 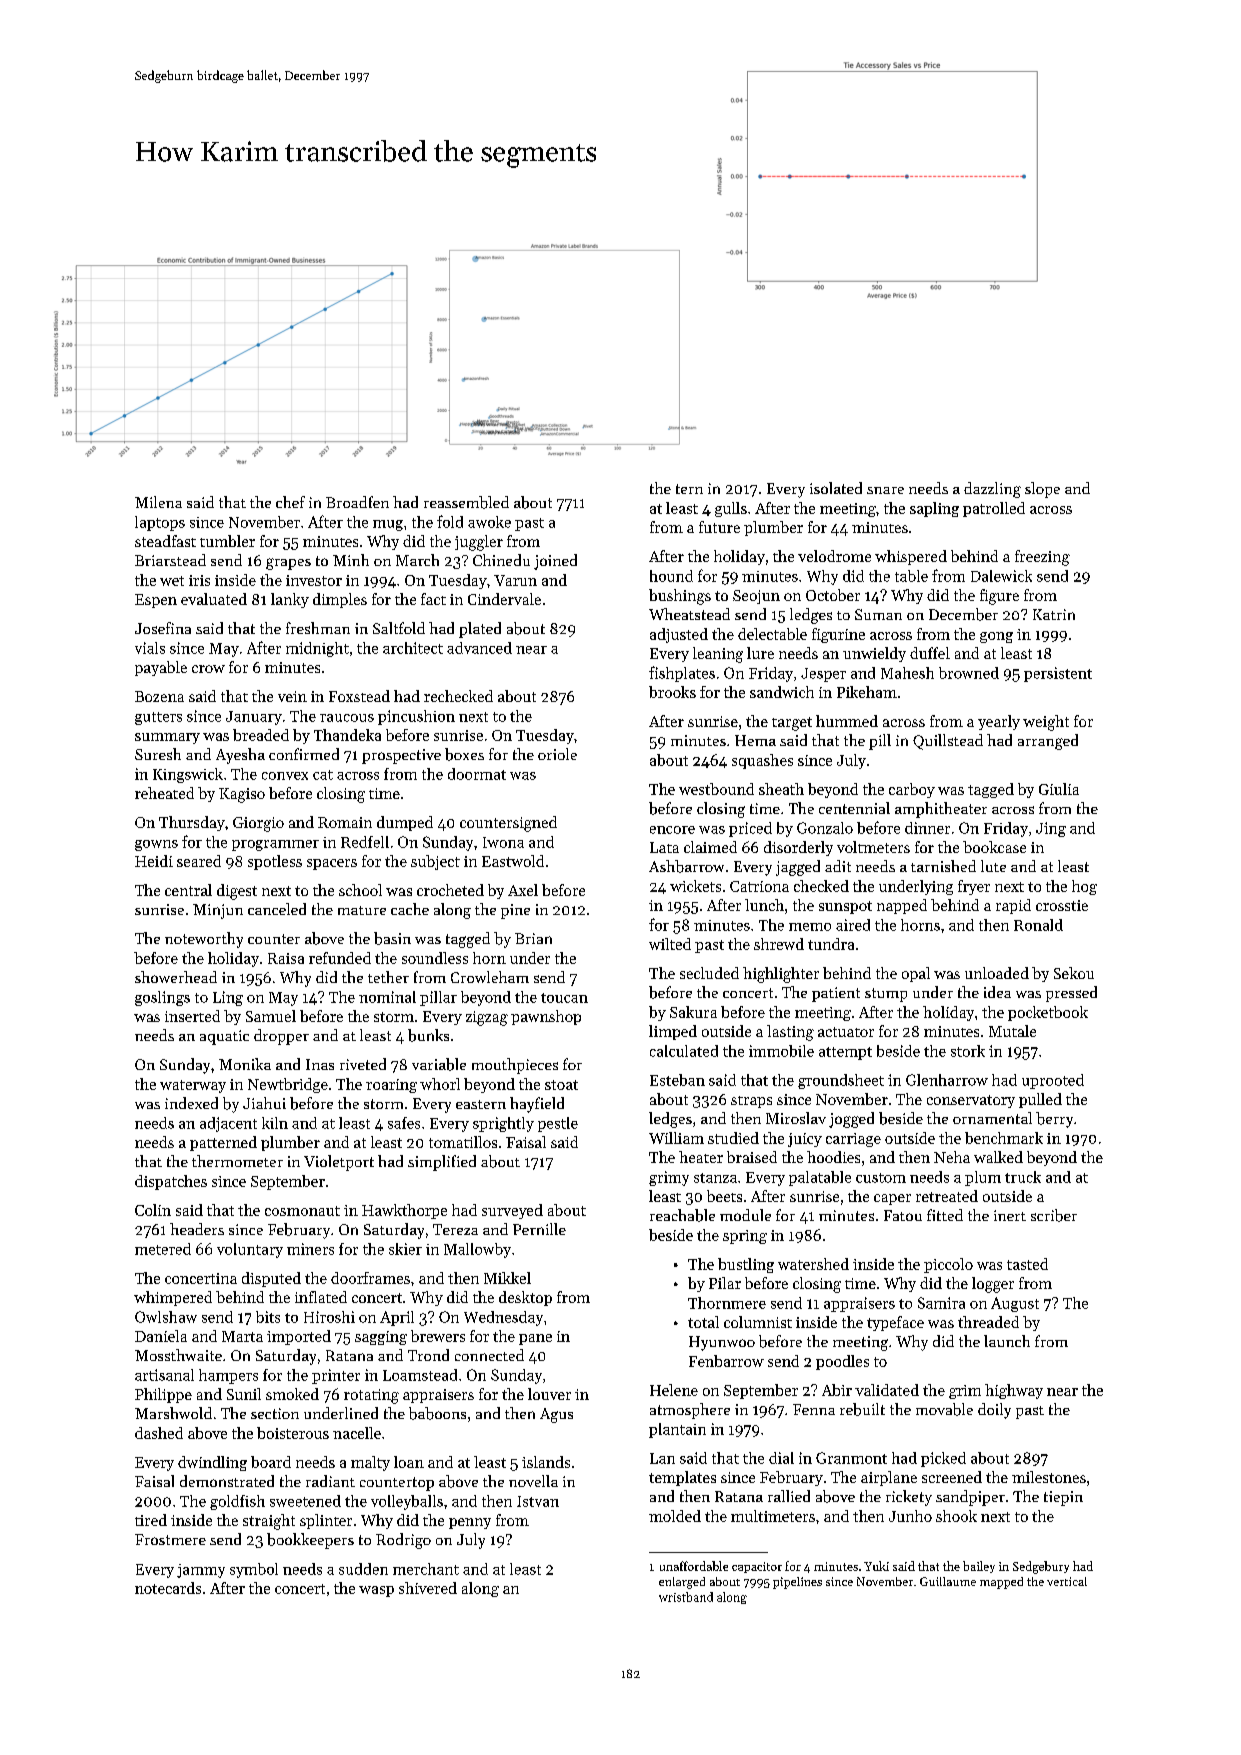 I want to click on templates, so click(x=682, y=1478).
